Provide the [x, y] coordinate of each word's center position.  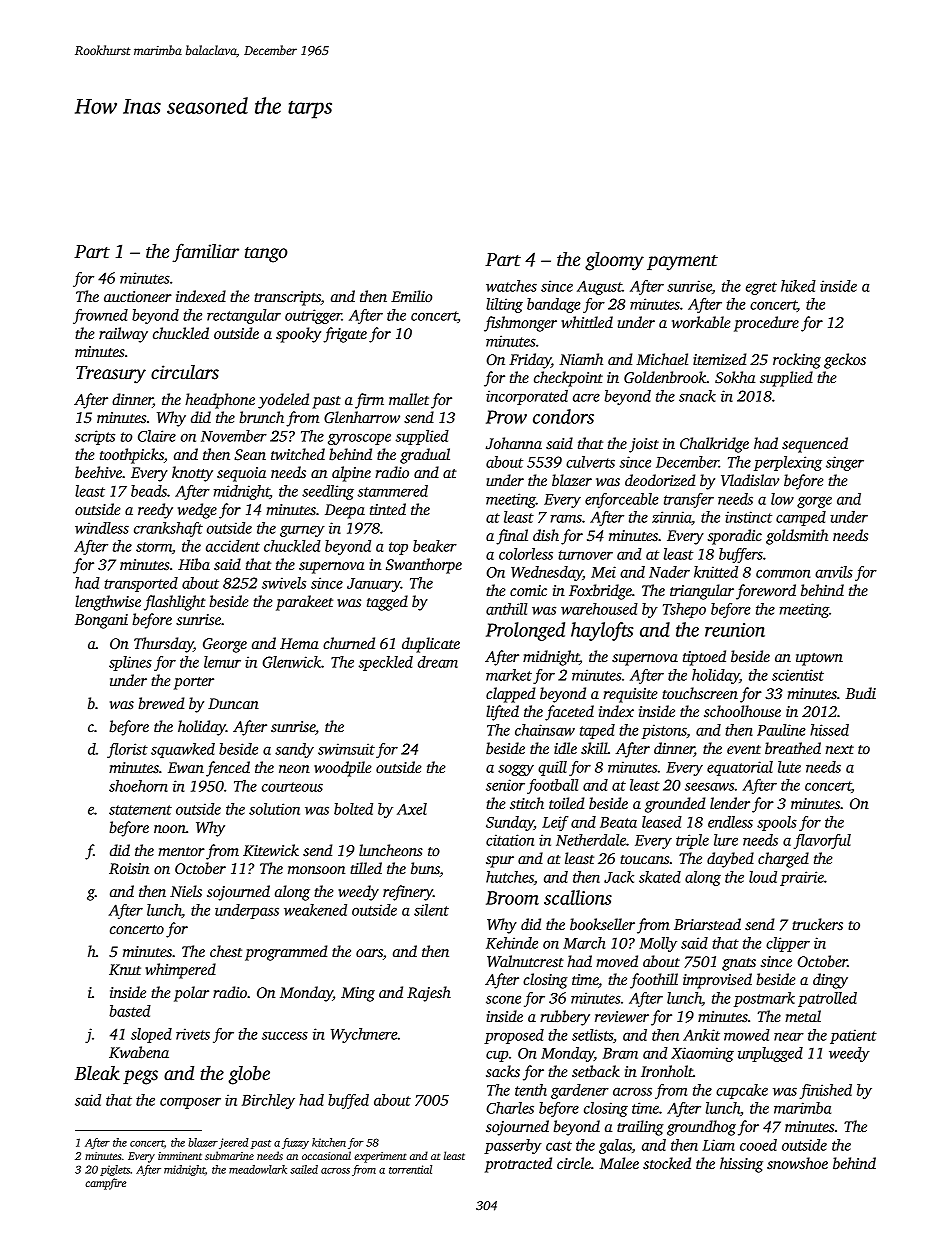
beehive [98, 472]
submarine [229, 1155]
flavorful [822, 841]
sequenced [815, 445]
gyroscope [359, 439]
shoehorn [138, 786]
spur [500, 862]
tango [266, 255]
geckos [845, 361]
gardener [580, 1091]
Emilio [411, 296]
